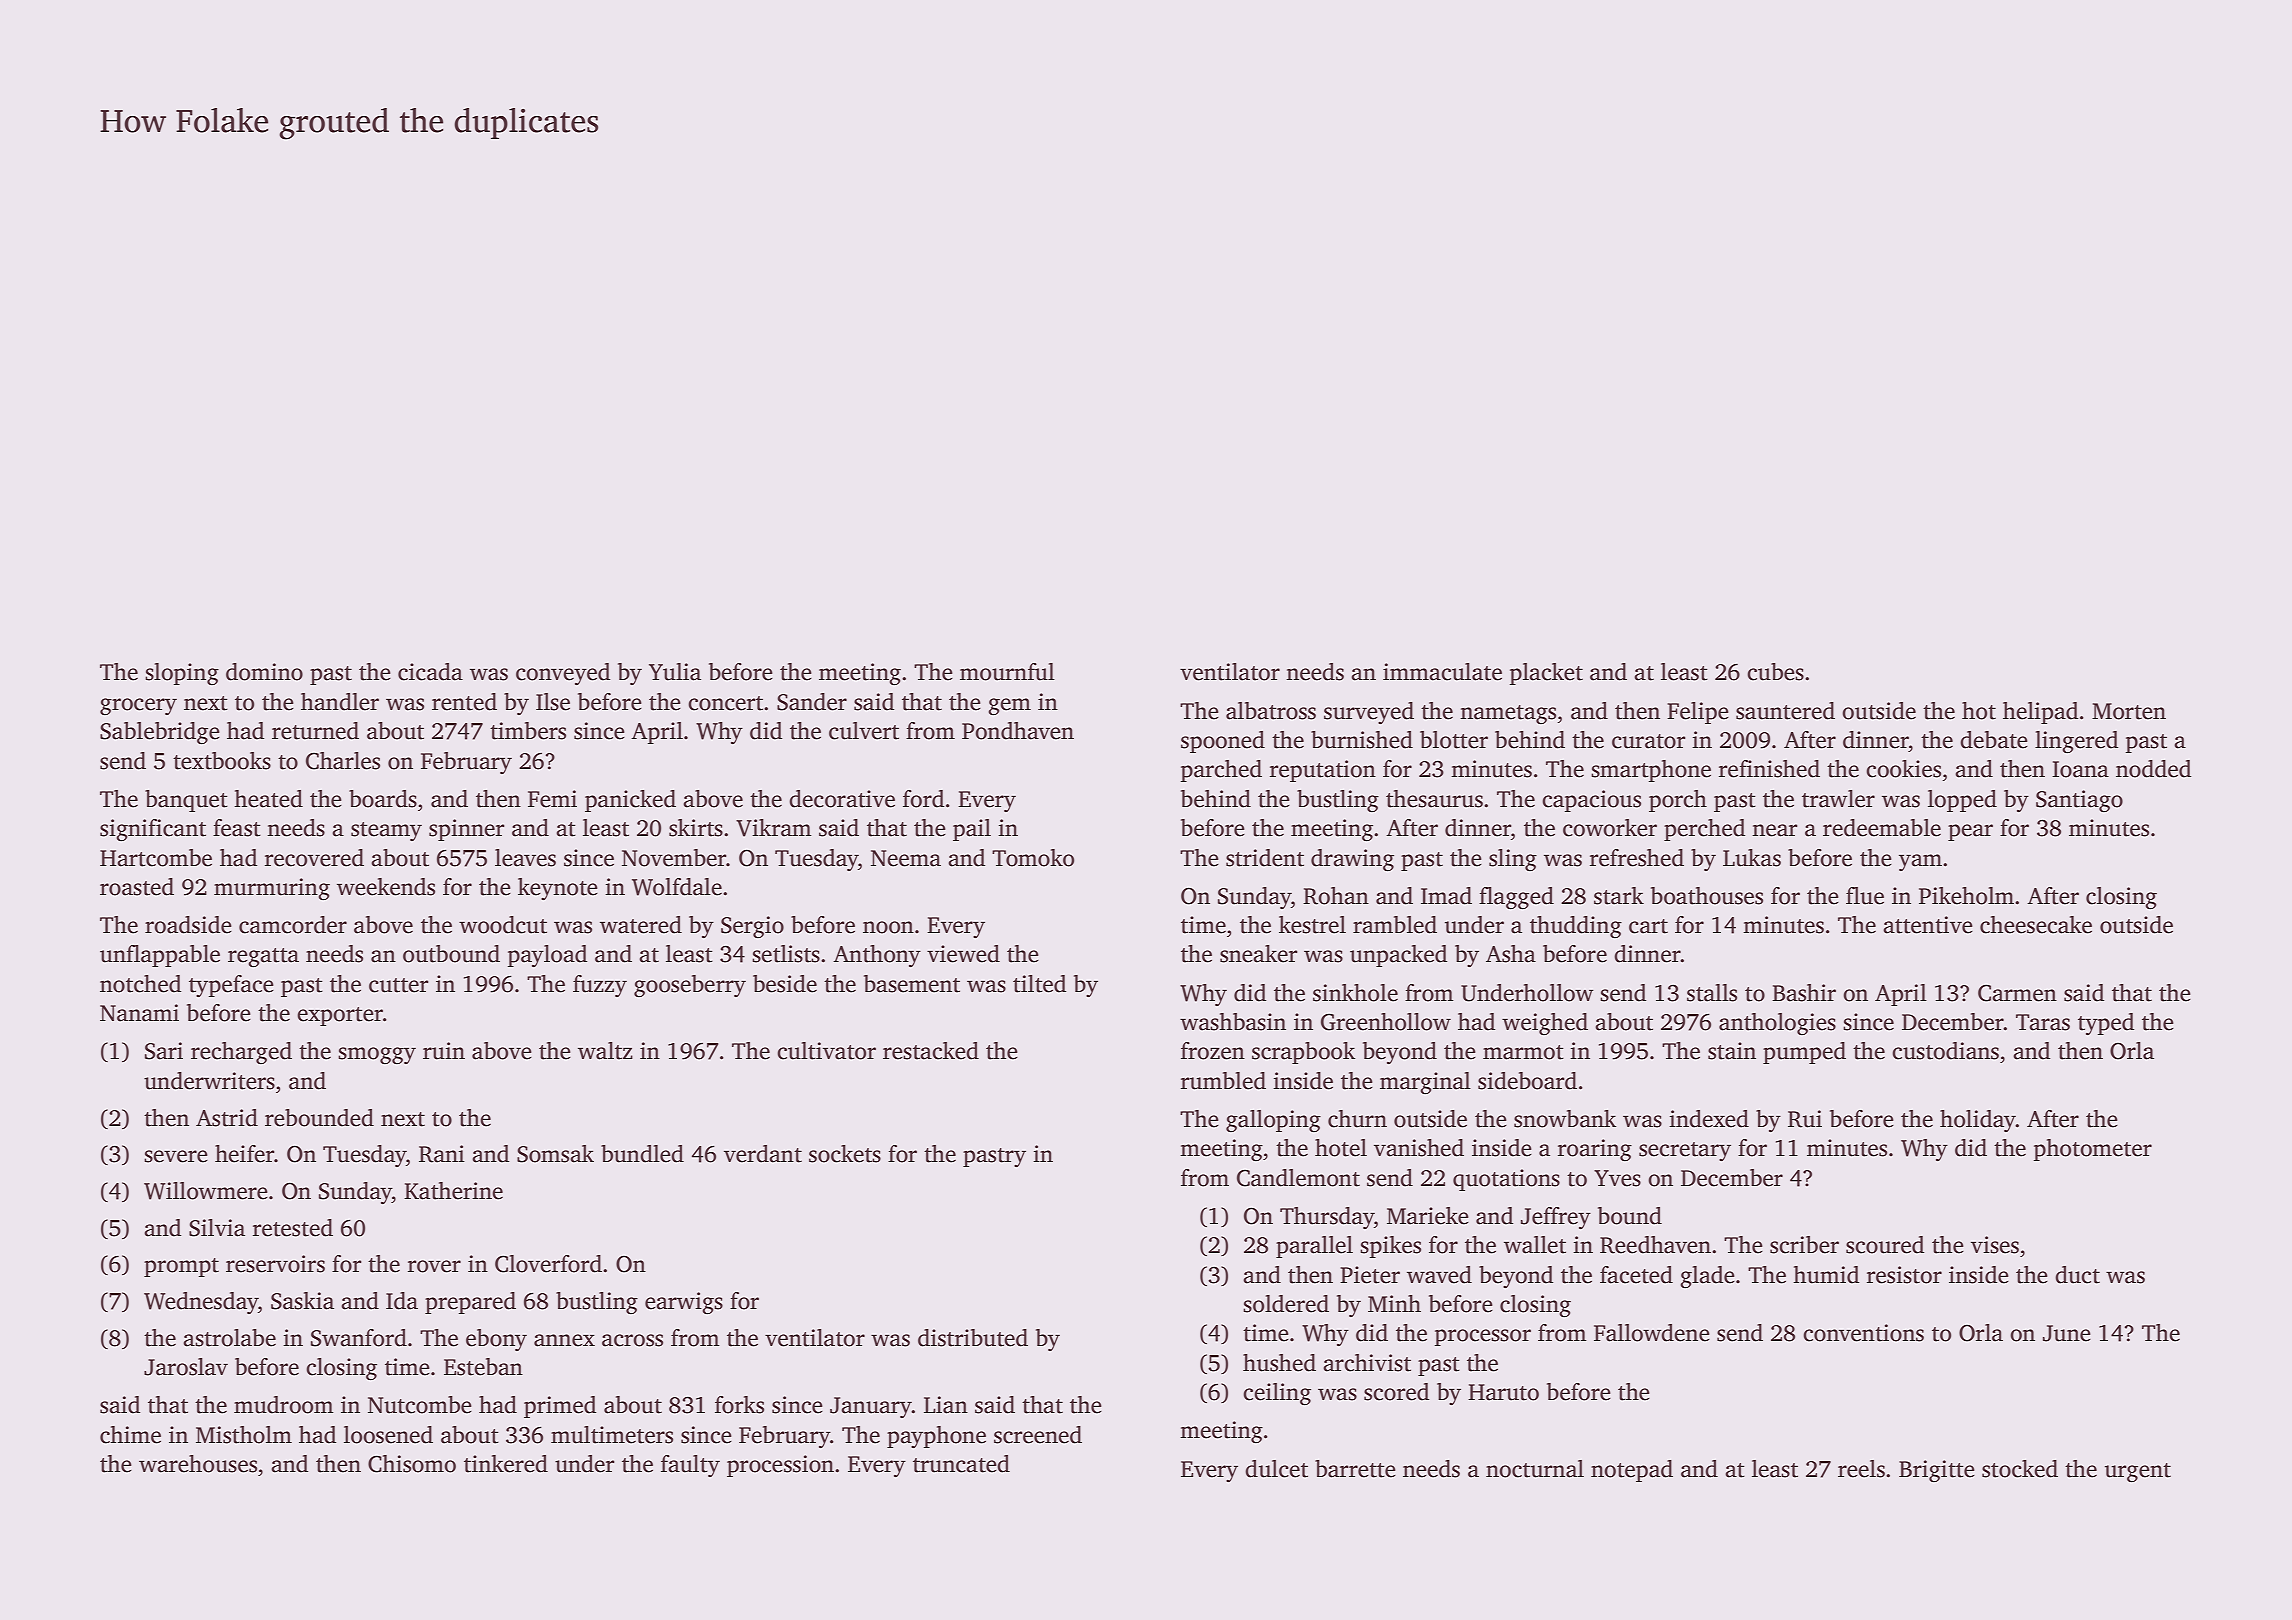 This image has height=1620, width=2292. Describe the element at coordinates (1258, 954) in the image. I see `sneaker` at that location.
